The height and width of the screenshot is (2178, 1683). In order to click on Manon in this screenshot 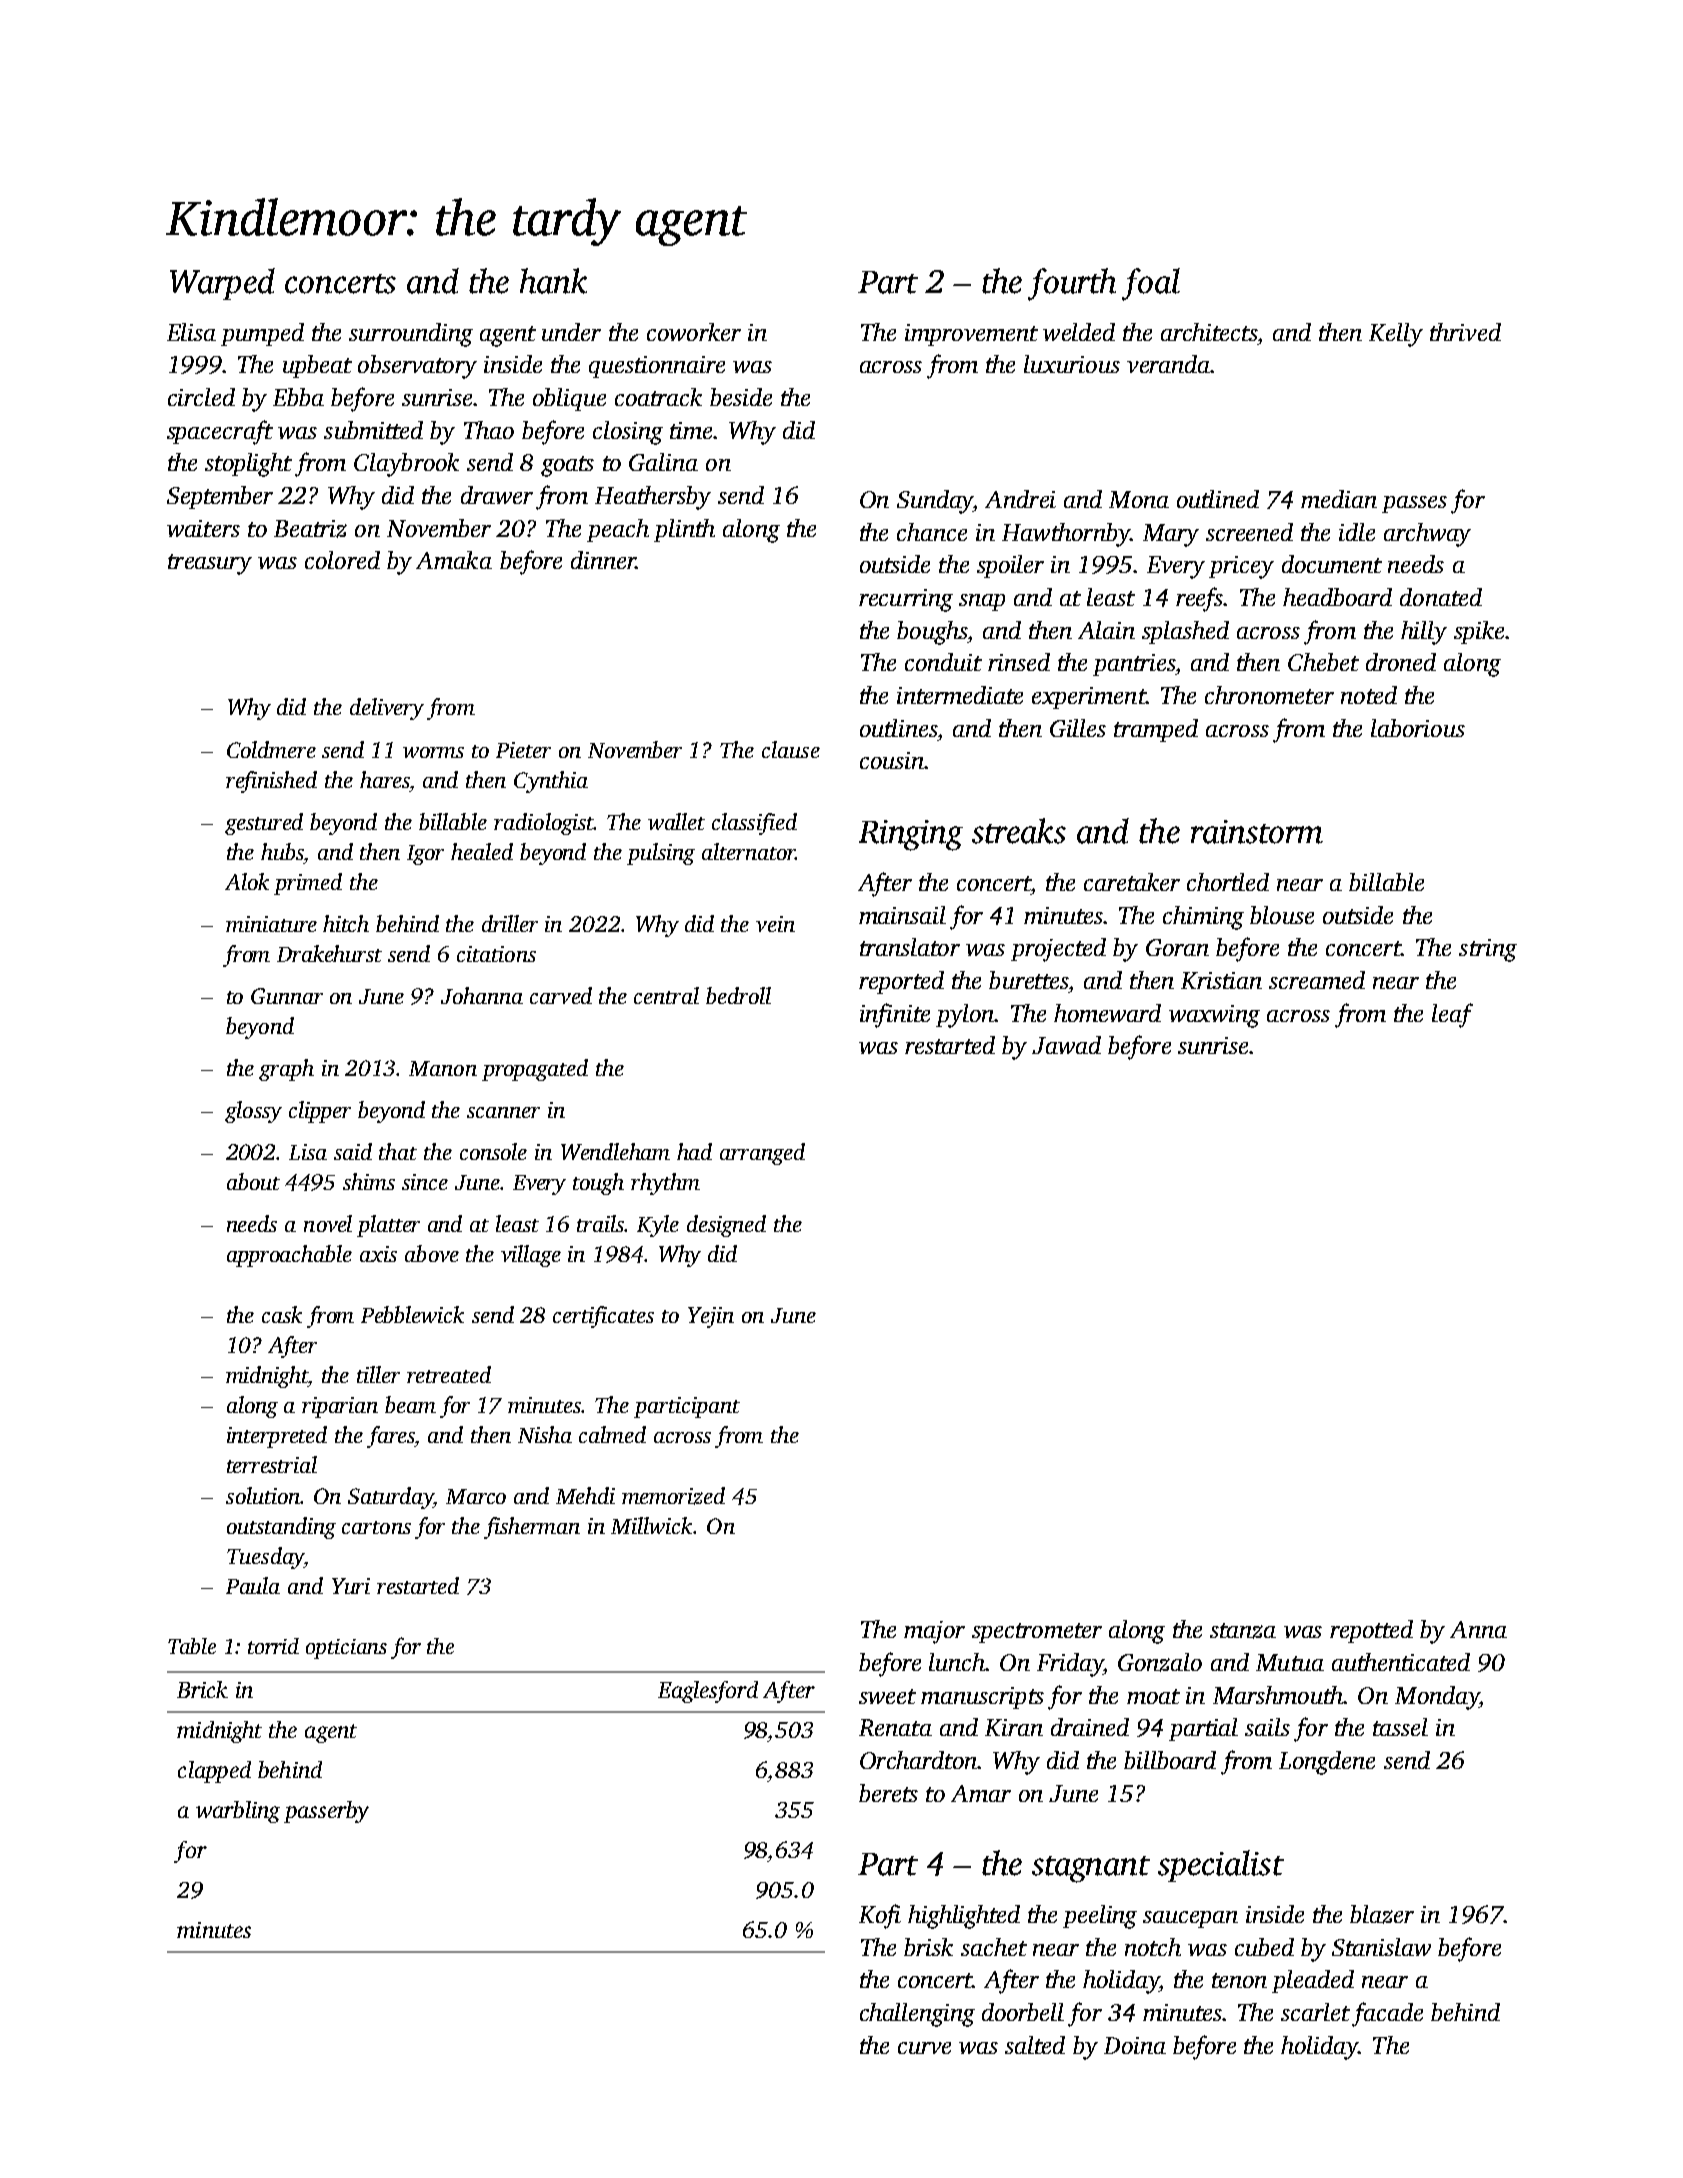, I will do `click(443, 1068)`.
